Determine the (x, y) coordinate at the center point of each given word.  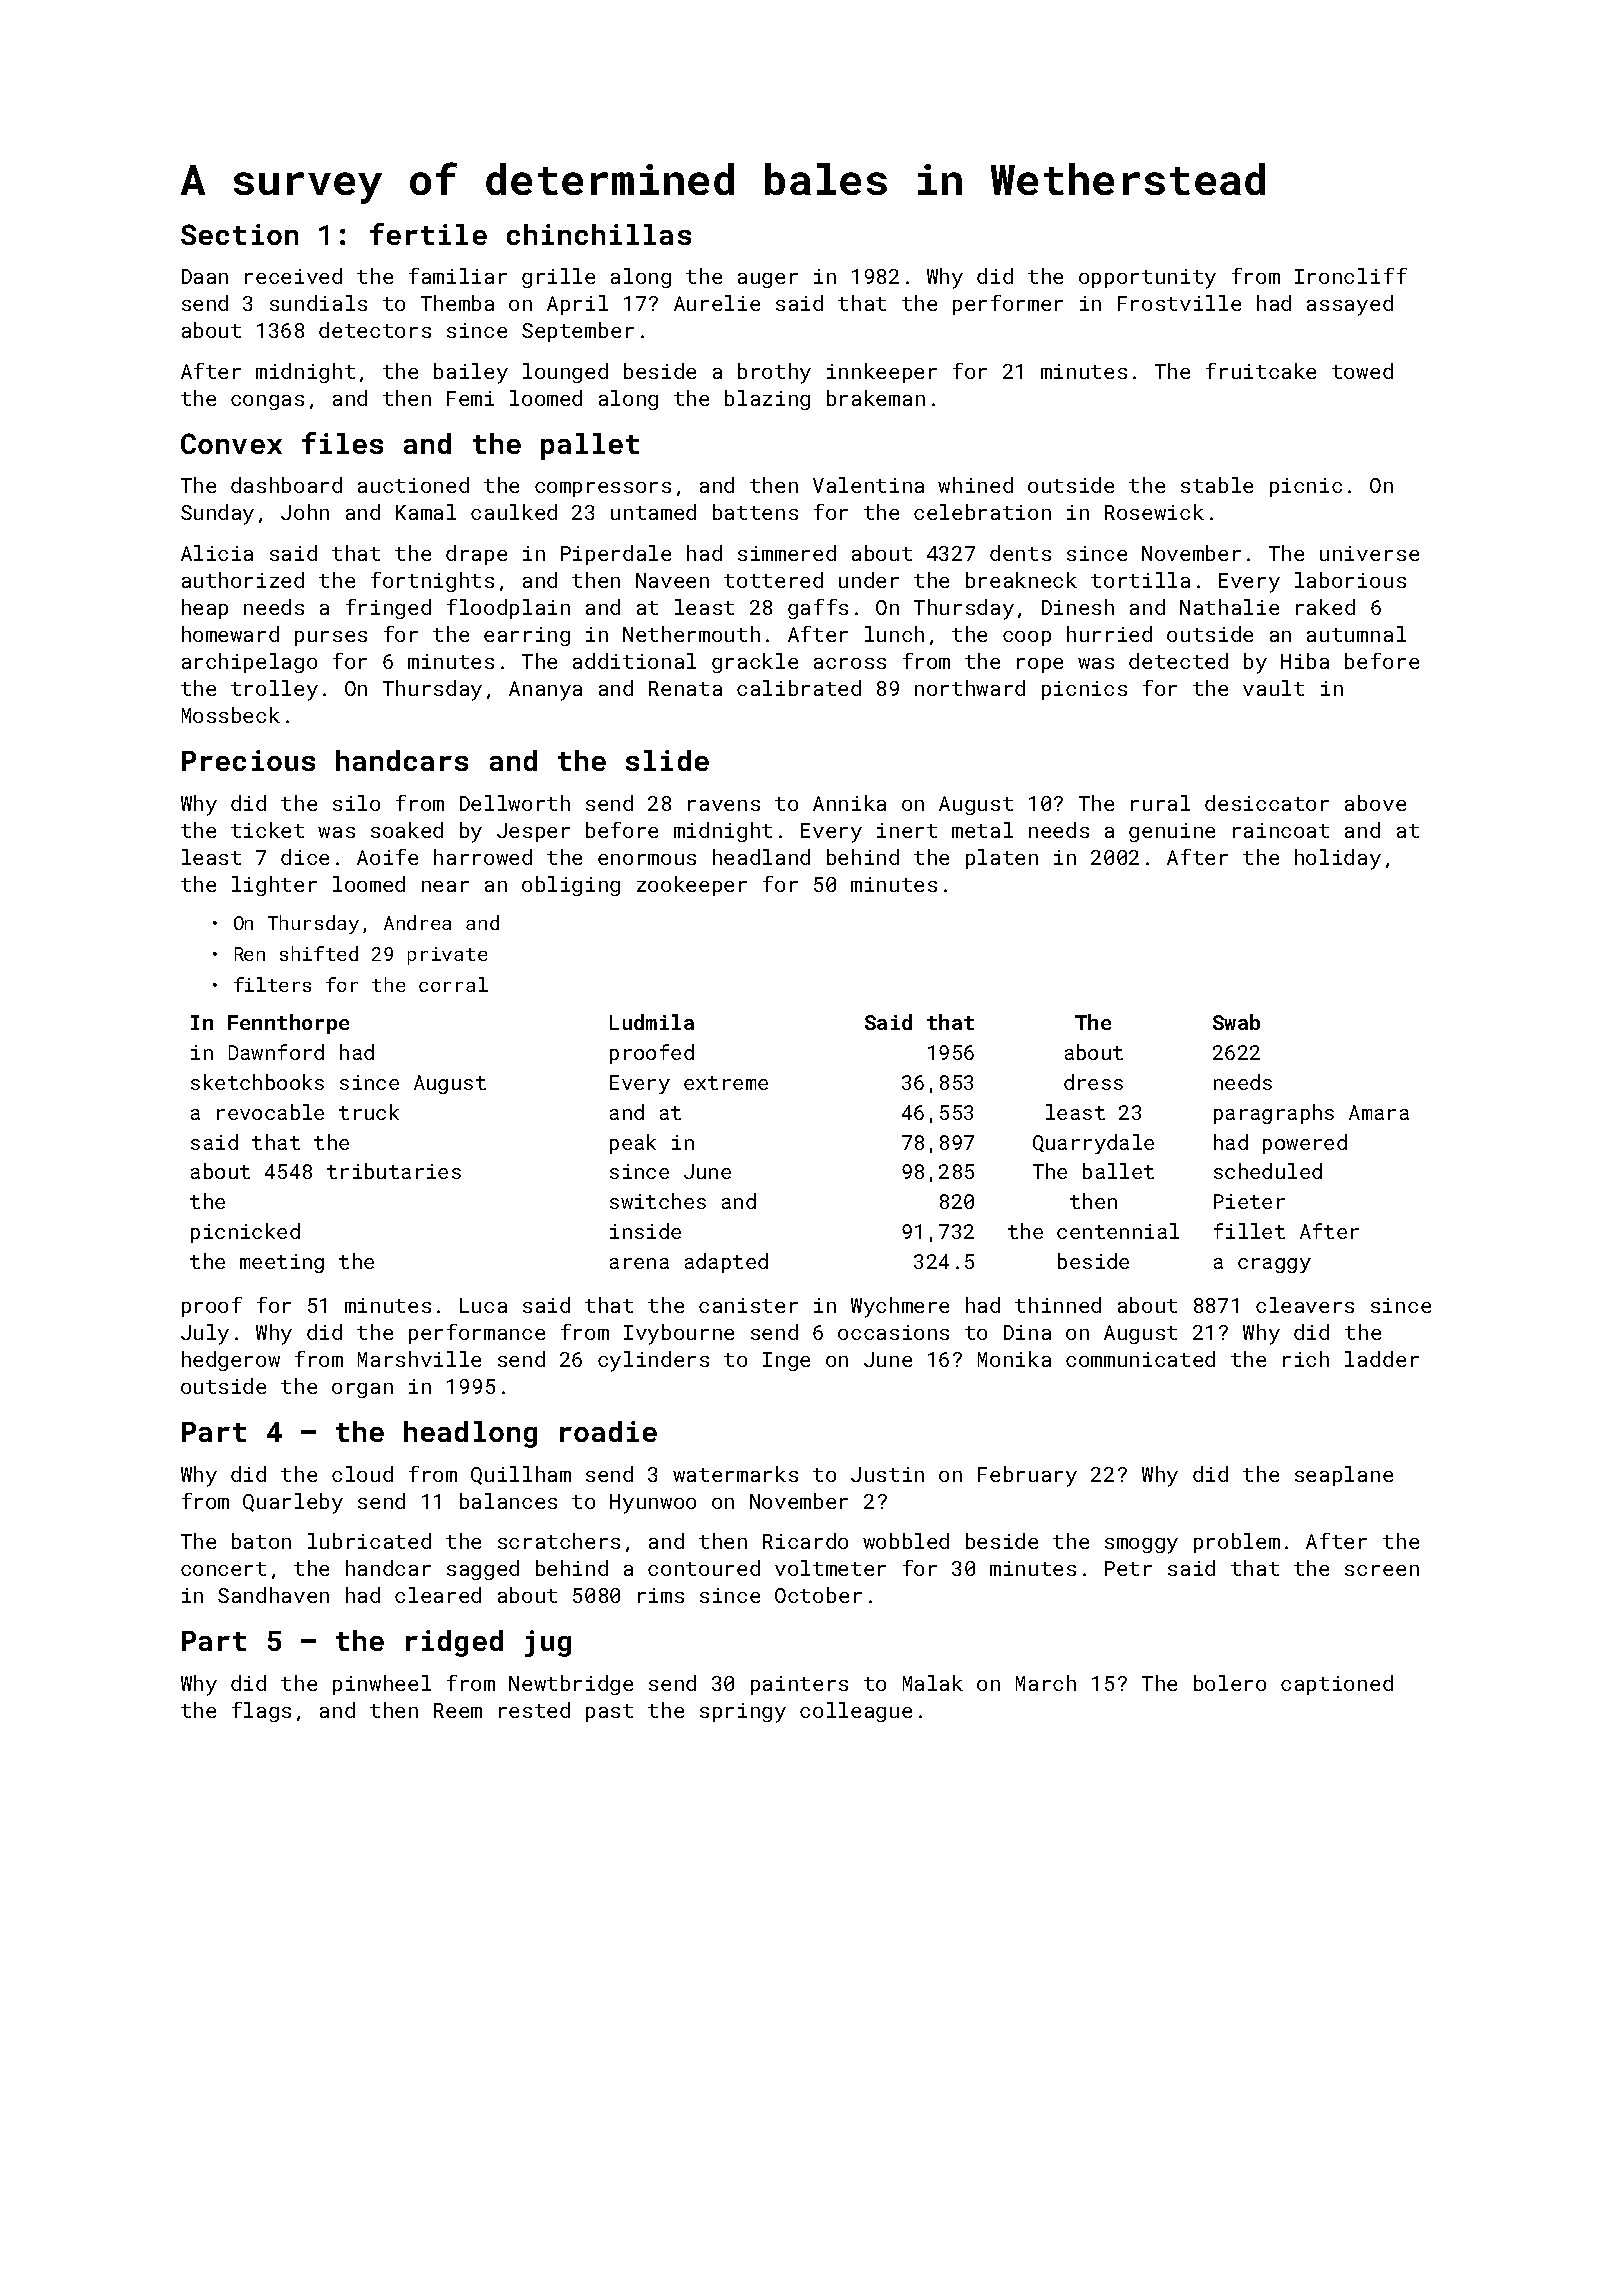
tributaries (394, 1171)
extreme (726, 1083)
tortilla (1140, 580)
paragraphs (1274, 1114)
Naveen (672, 580)
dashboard (286, 485)
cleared (438, 1595)
